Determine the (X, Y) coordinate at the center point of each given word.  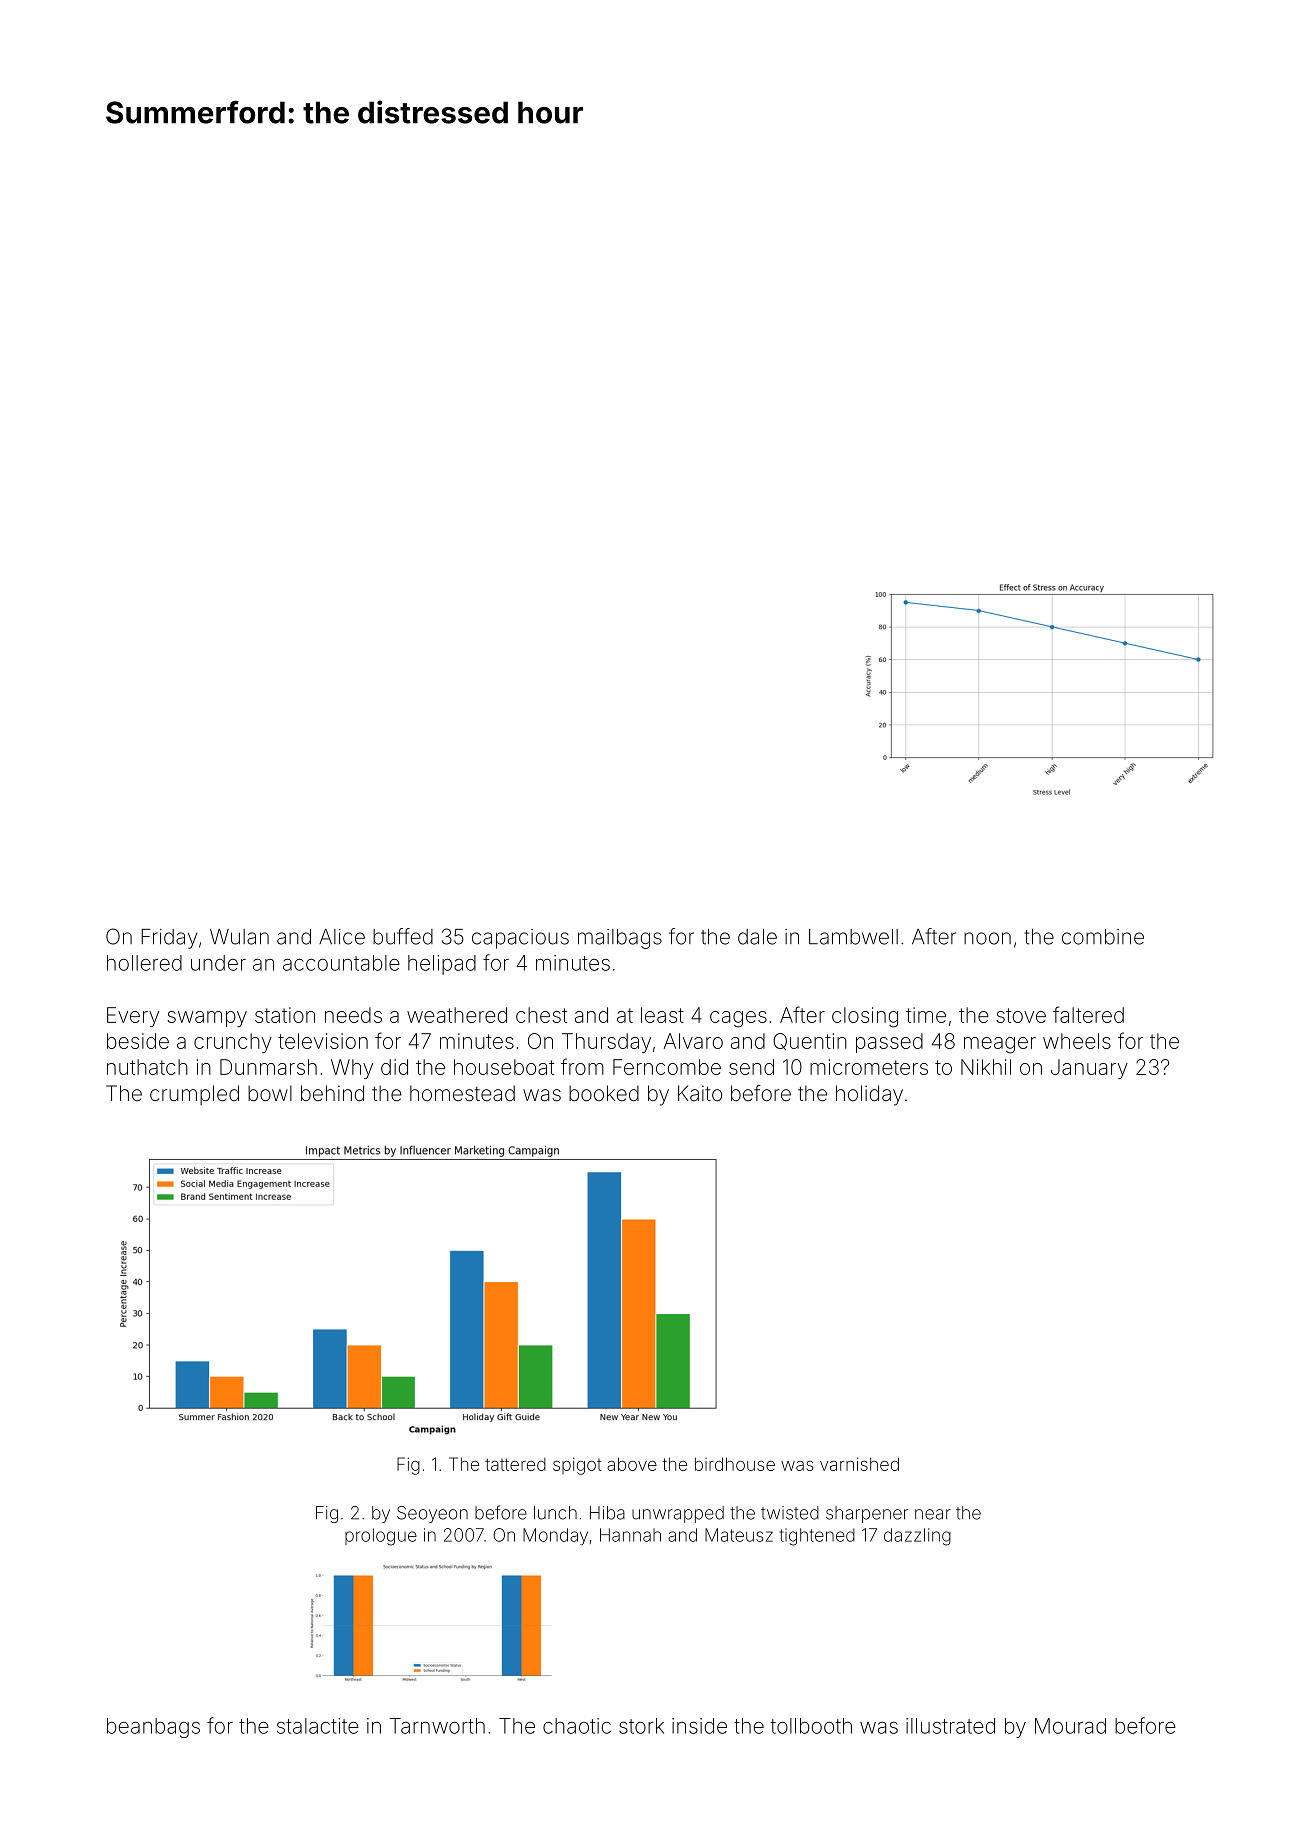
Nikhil (986, 1067)
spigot (577, 1466)
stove (1021, 1015)
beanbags (153, 1728)
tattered (515, 1464)
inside (699, 1726)
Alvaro (693, 1041)
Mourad (1070, 1726)
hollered (144, 963)
